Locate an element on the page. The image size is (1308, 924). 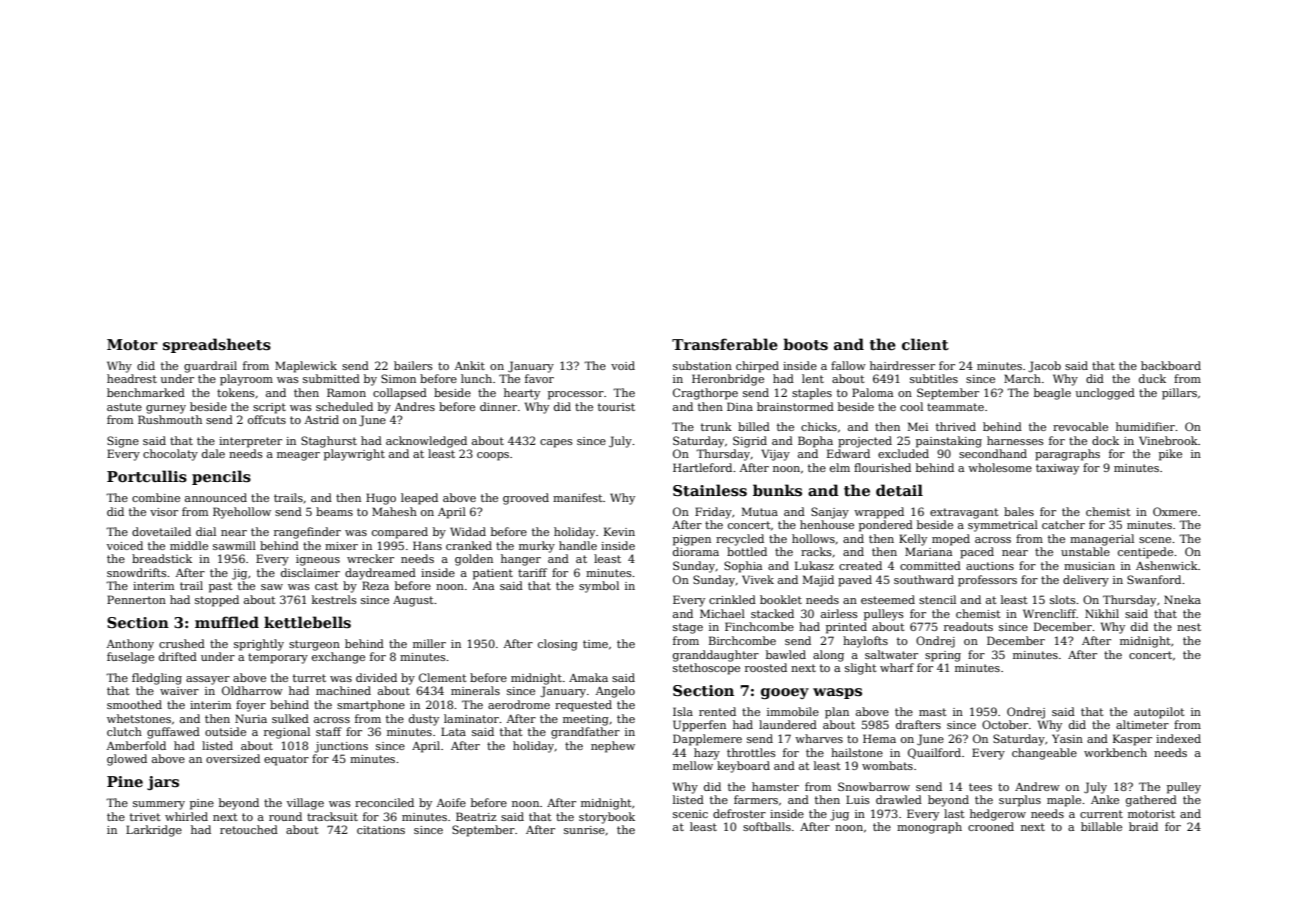
staples is located at coordinates (812, 394).
